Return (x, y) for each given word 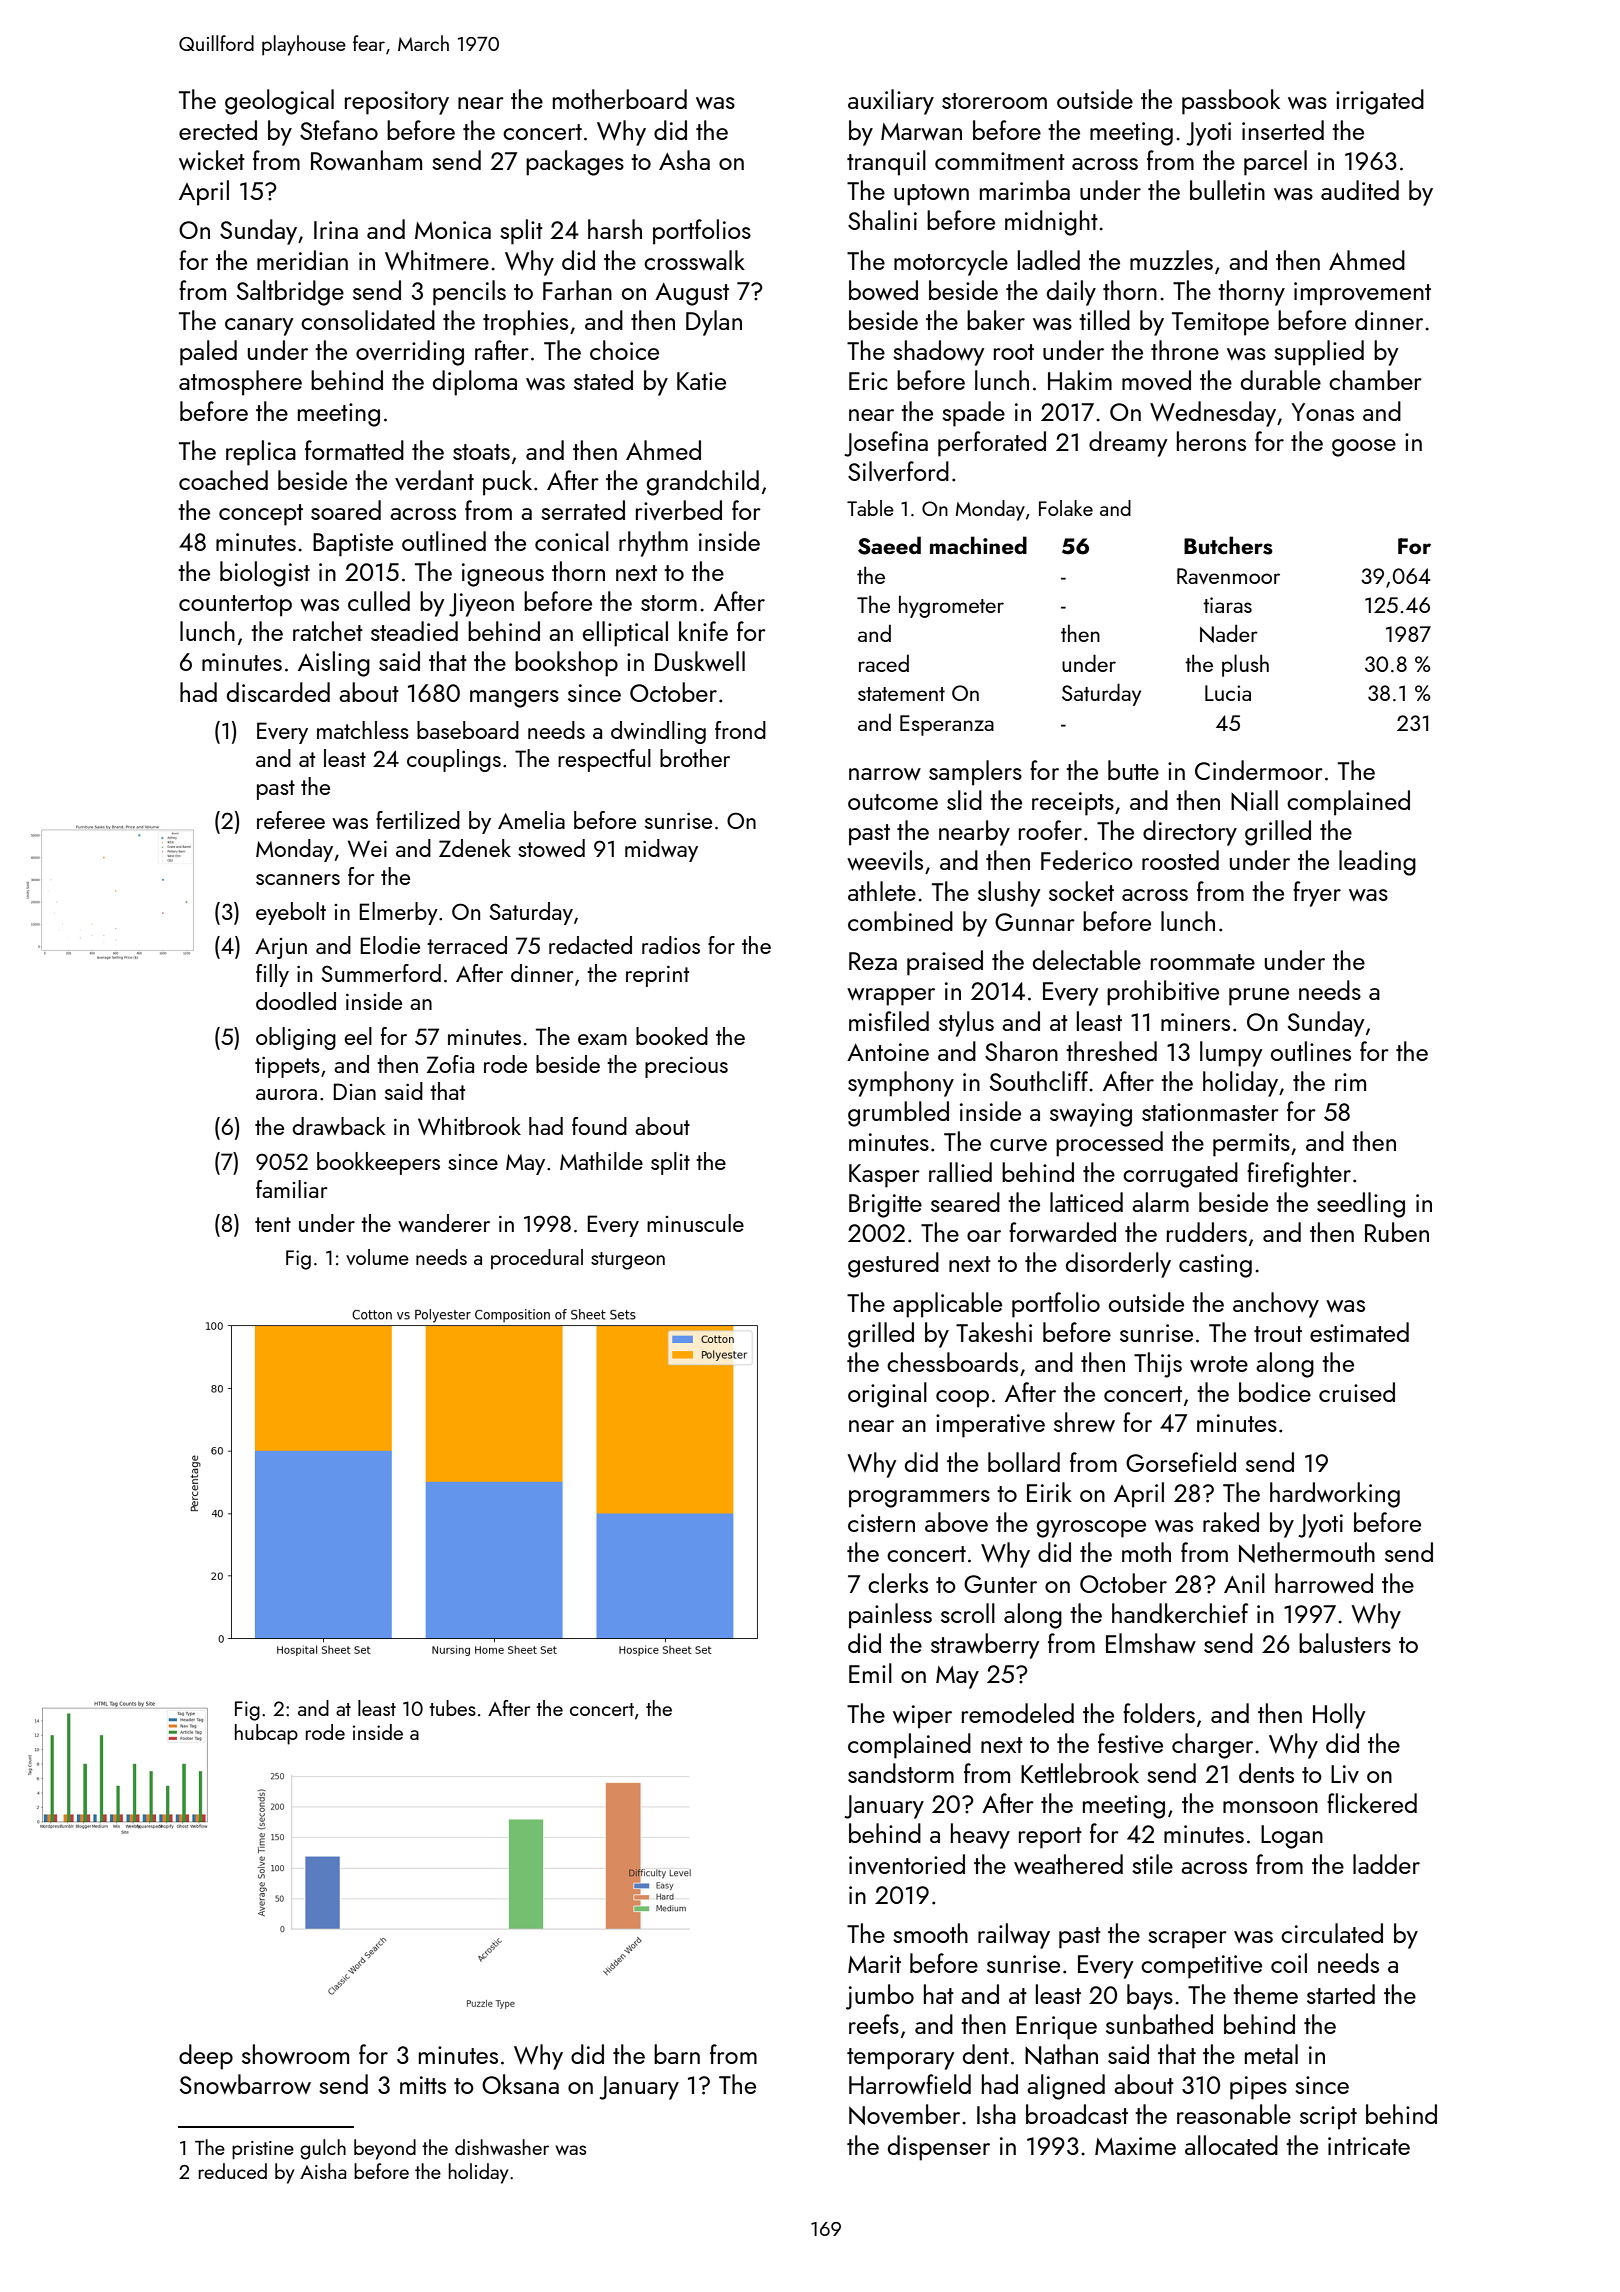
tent (273, 1224)
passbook (1231, 102)
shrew (1084, 1422)
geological (279, 102)
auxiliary (891, 102)
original (887, 1395)
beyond (385, 2149)
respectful (604, 760)
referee (291, 820)
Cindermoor (1259, 770)
